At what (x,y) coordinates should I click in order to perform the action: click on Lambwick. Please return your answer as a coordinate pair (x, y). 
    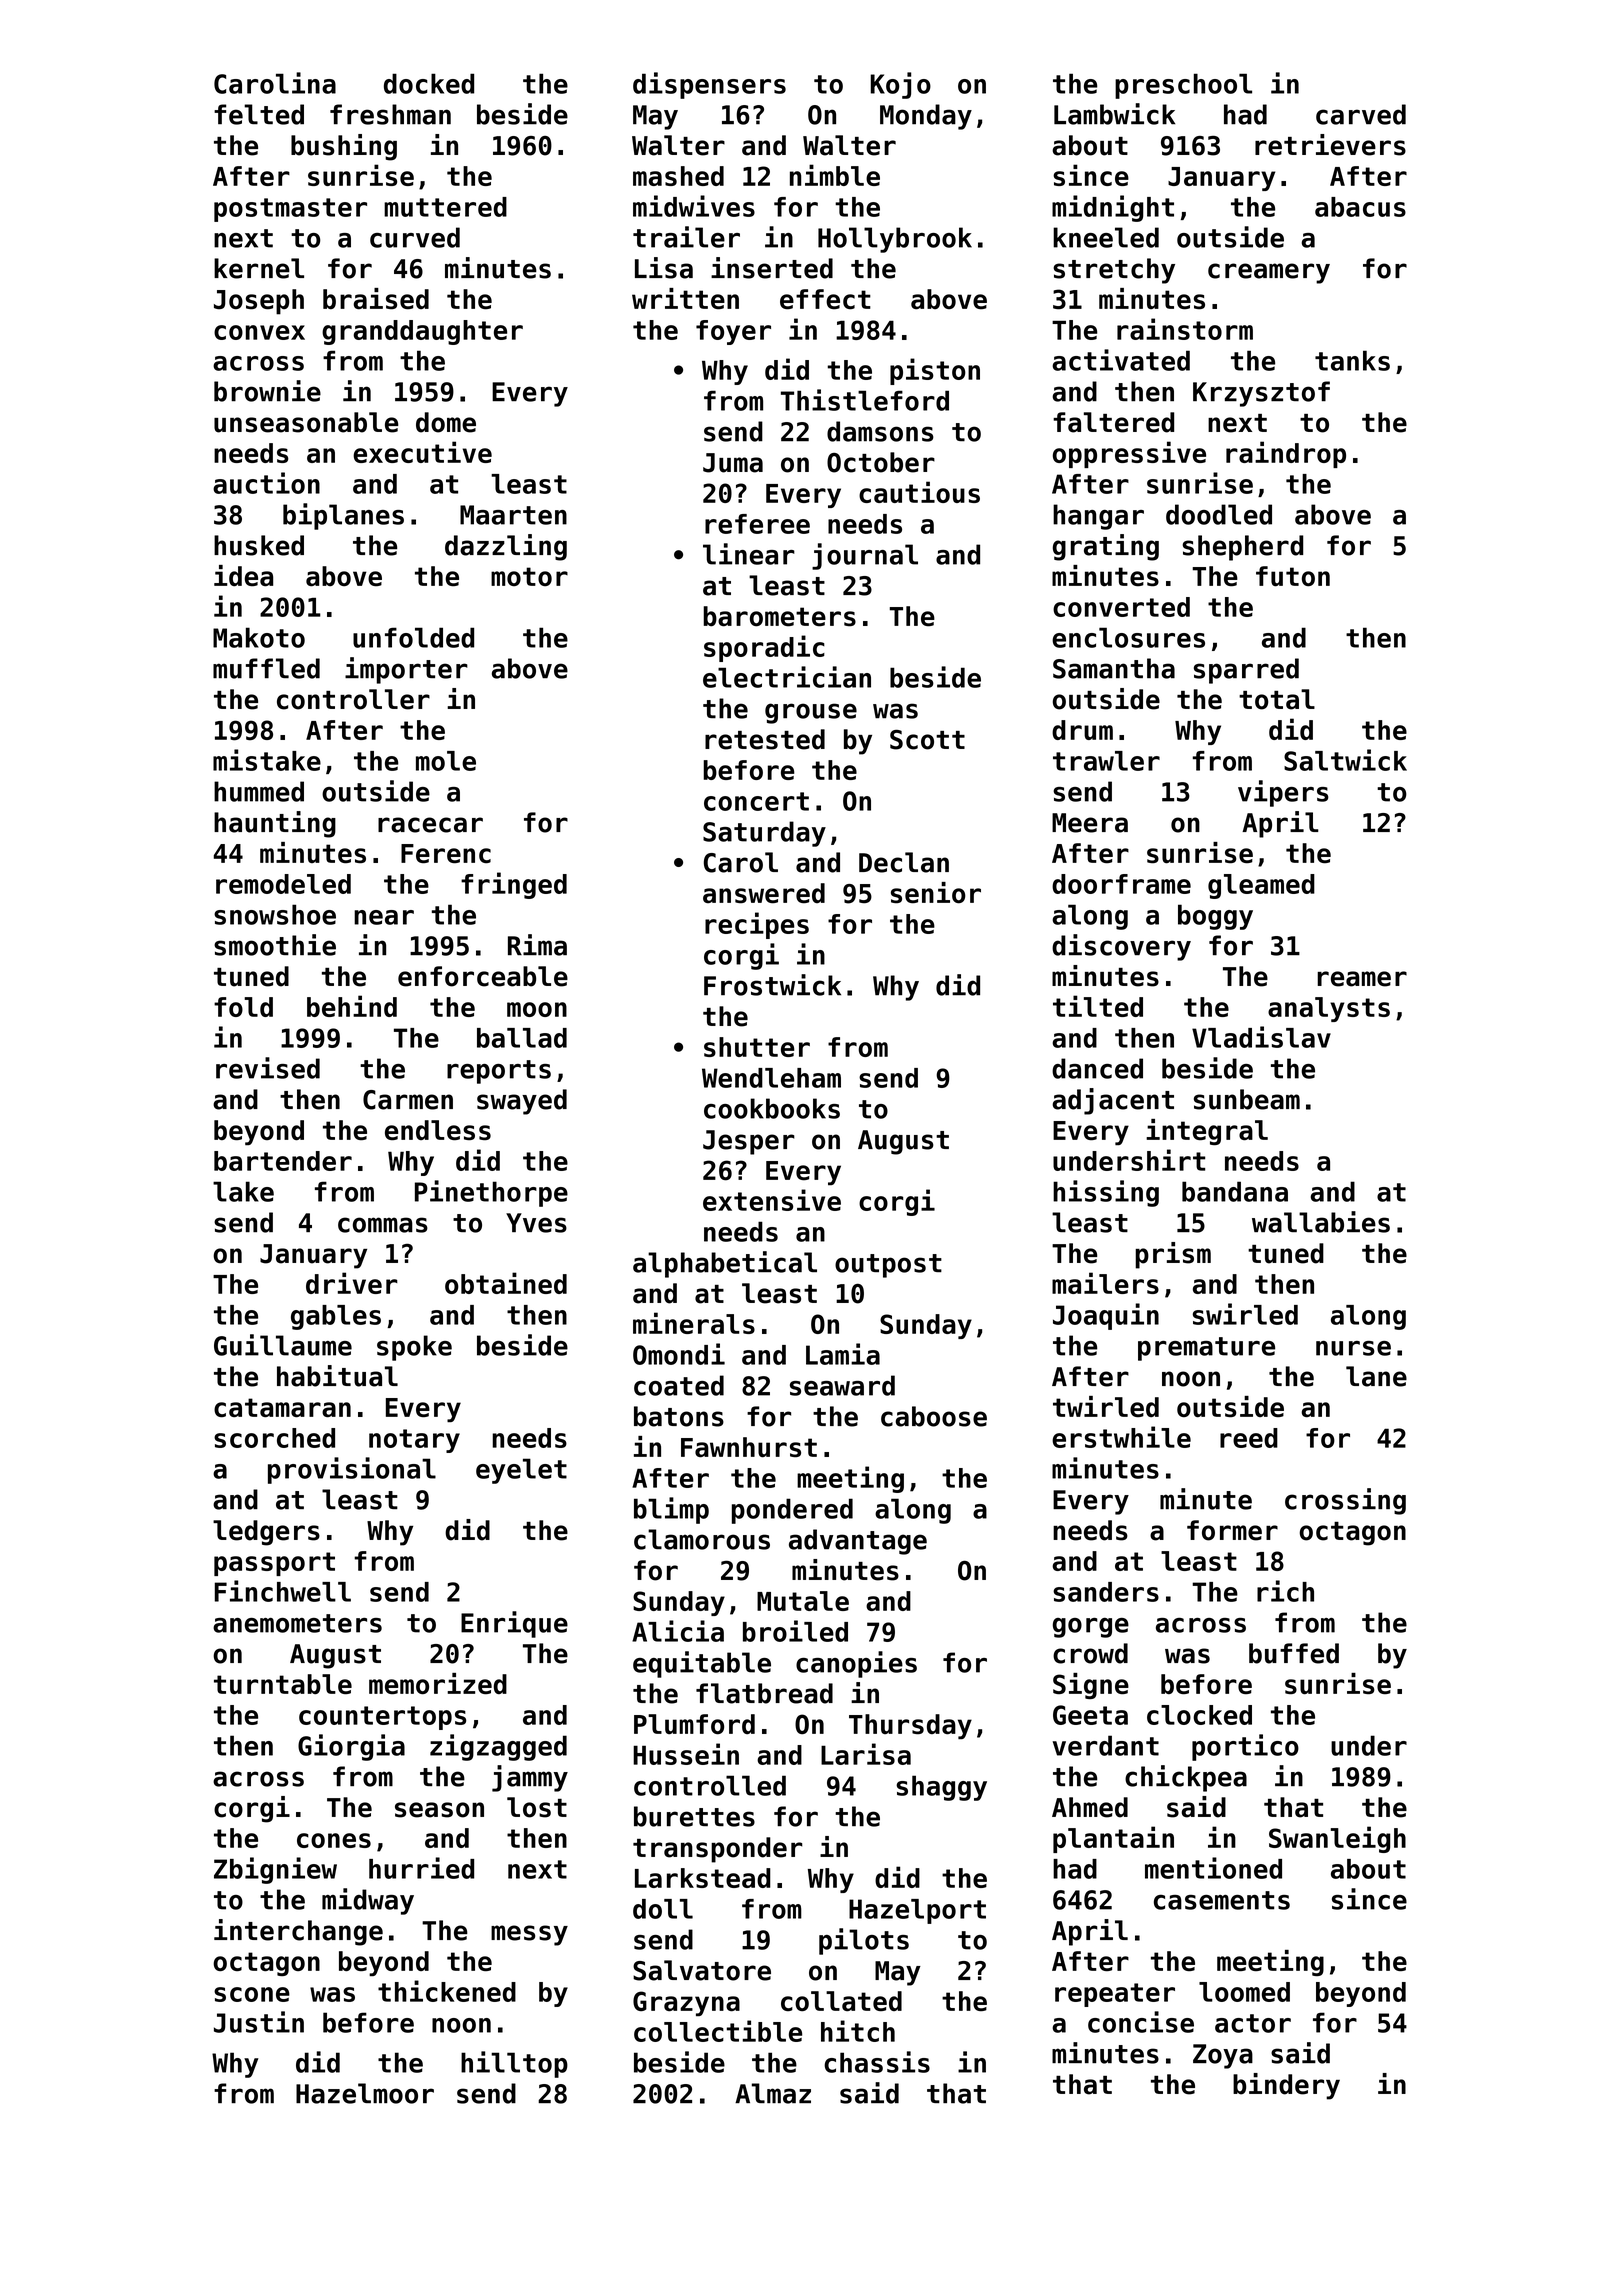
    Looking at the image, I should click on (1114, 114).
